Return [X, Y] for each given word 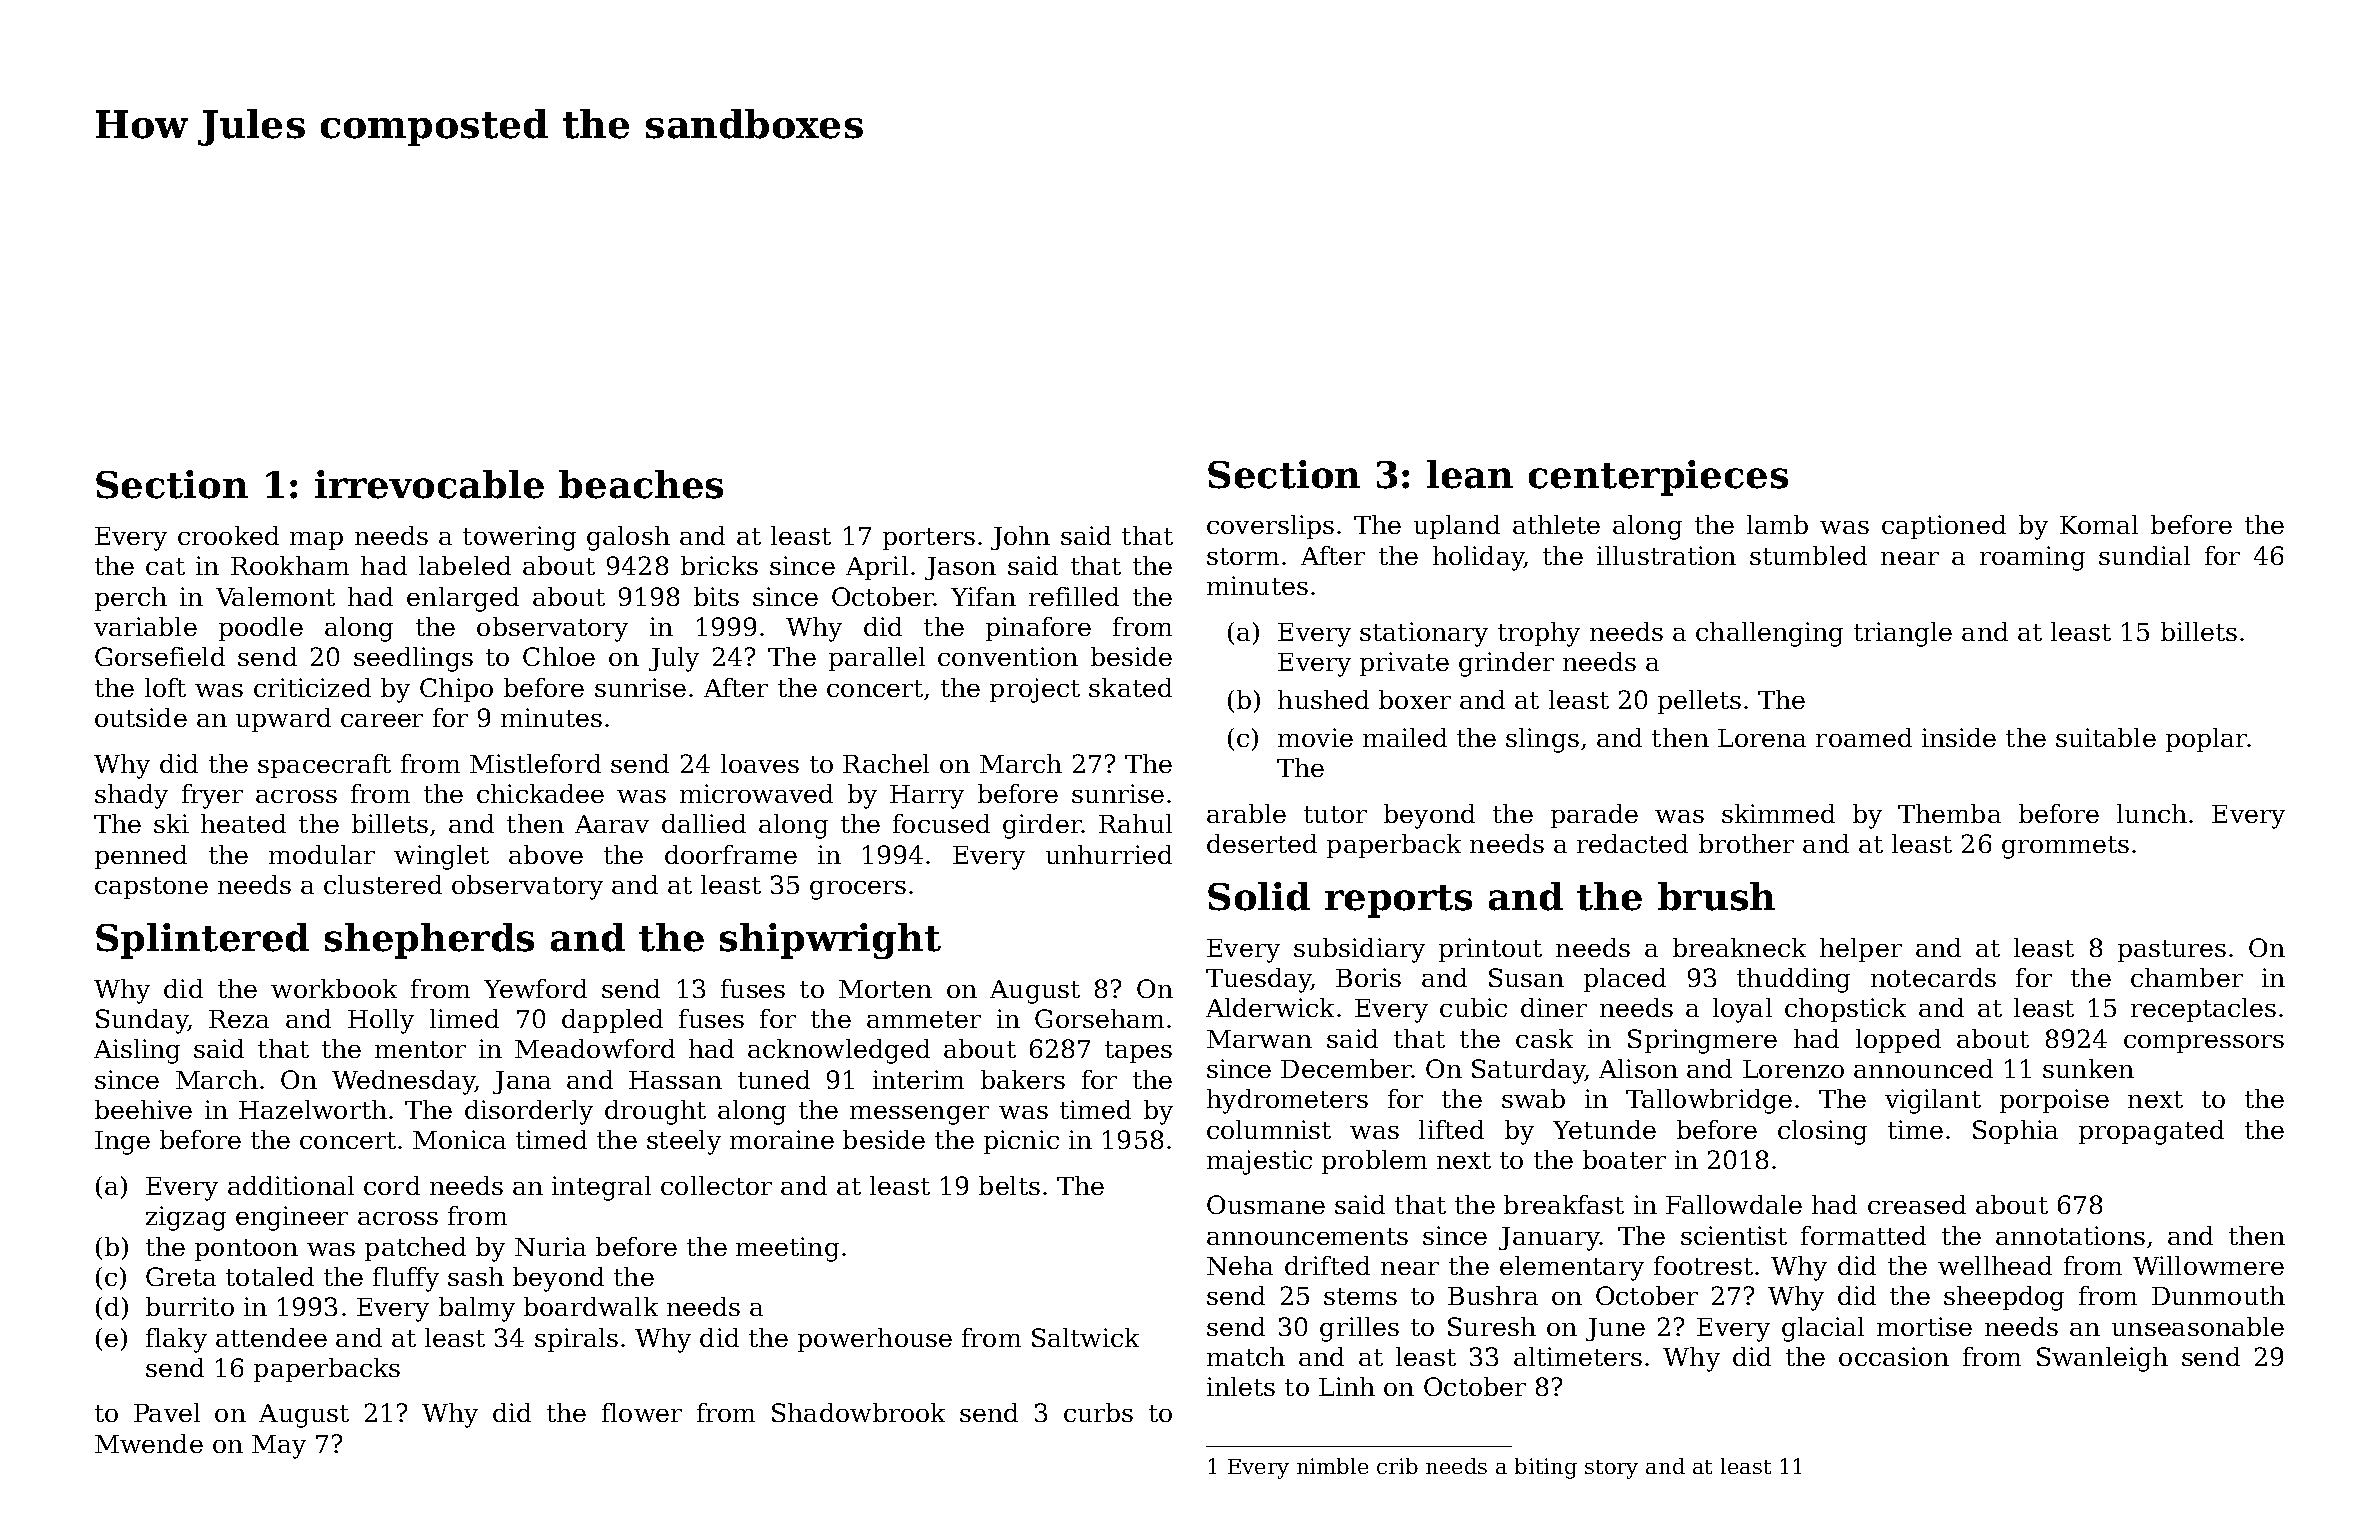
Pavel [167, 1412]
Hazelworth [313, 1109]
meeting [787, 1249]
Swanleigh [2102, 1359]
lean [1470, 474]
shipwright [830, 941]
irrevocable [429, 484]
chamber [2187, 977]
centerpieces [1658, 478]
